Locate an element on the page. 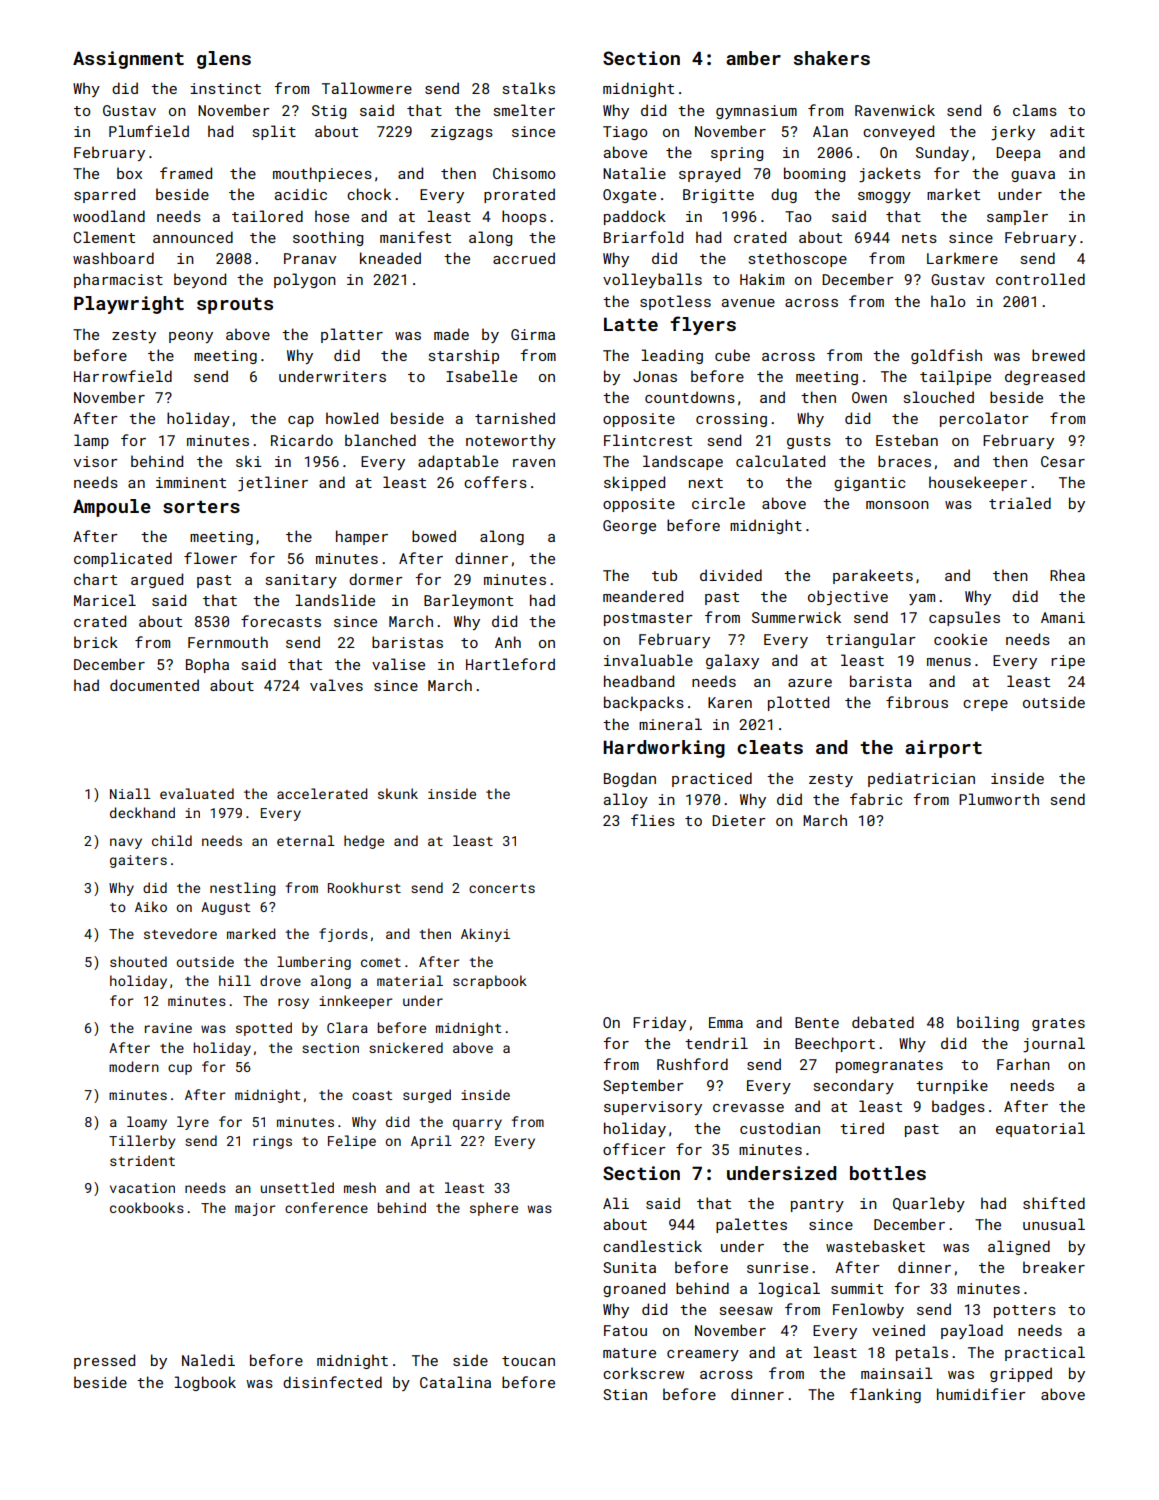 The height and width of the image is (1500, 1159). Plumworth is located at coordinates (999, 799).
